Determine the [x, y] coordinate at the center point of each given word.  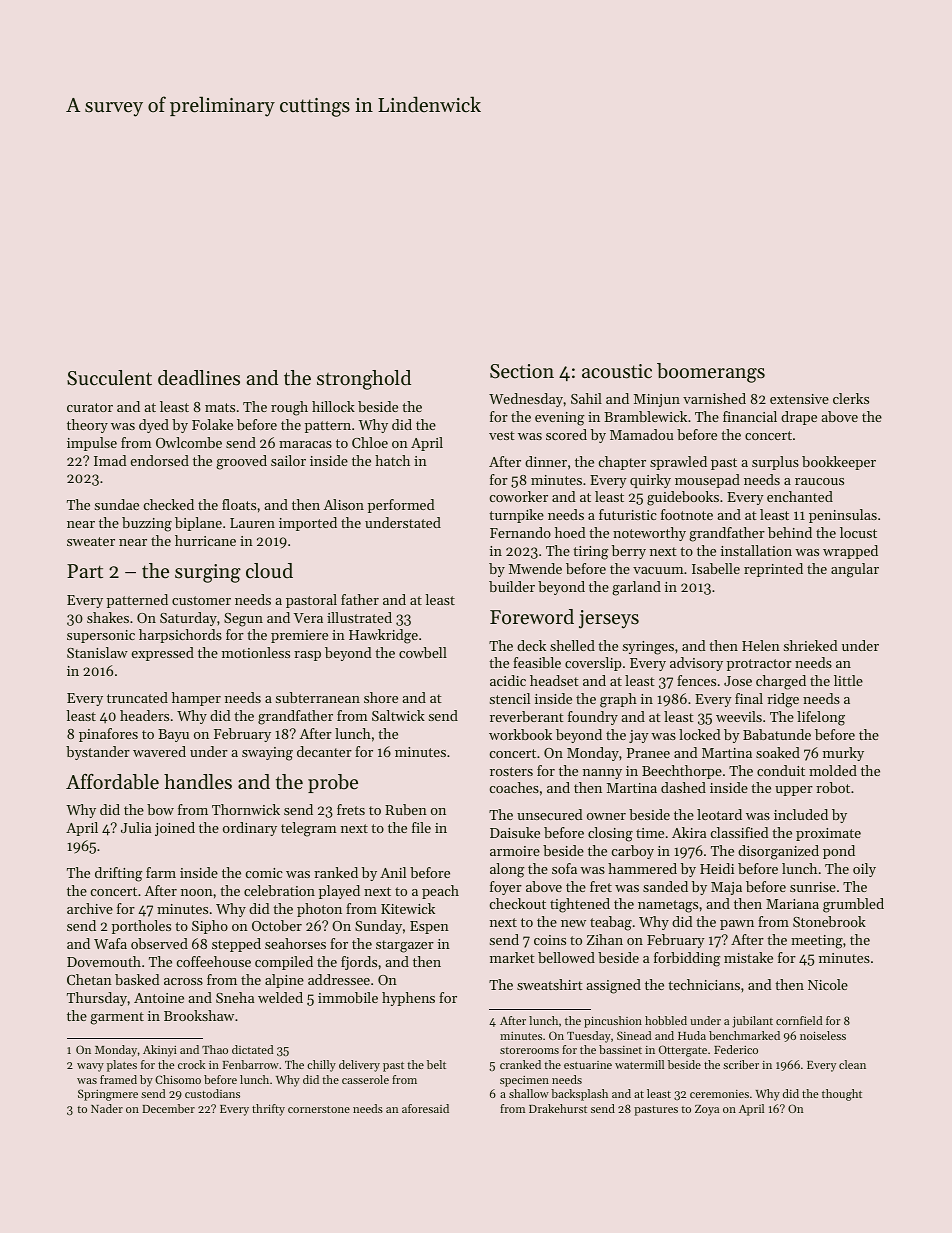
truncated [137, 697]
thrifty [268, 1110]
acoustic [617, 371]
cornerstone [319, 1109]
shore [381, 697]
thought [842, 1095]
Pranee [648, 753]
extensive [799, 399]
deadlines [199, 378]
